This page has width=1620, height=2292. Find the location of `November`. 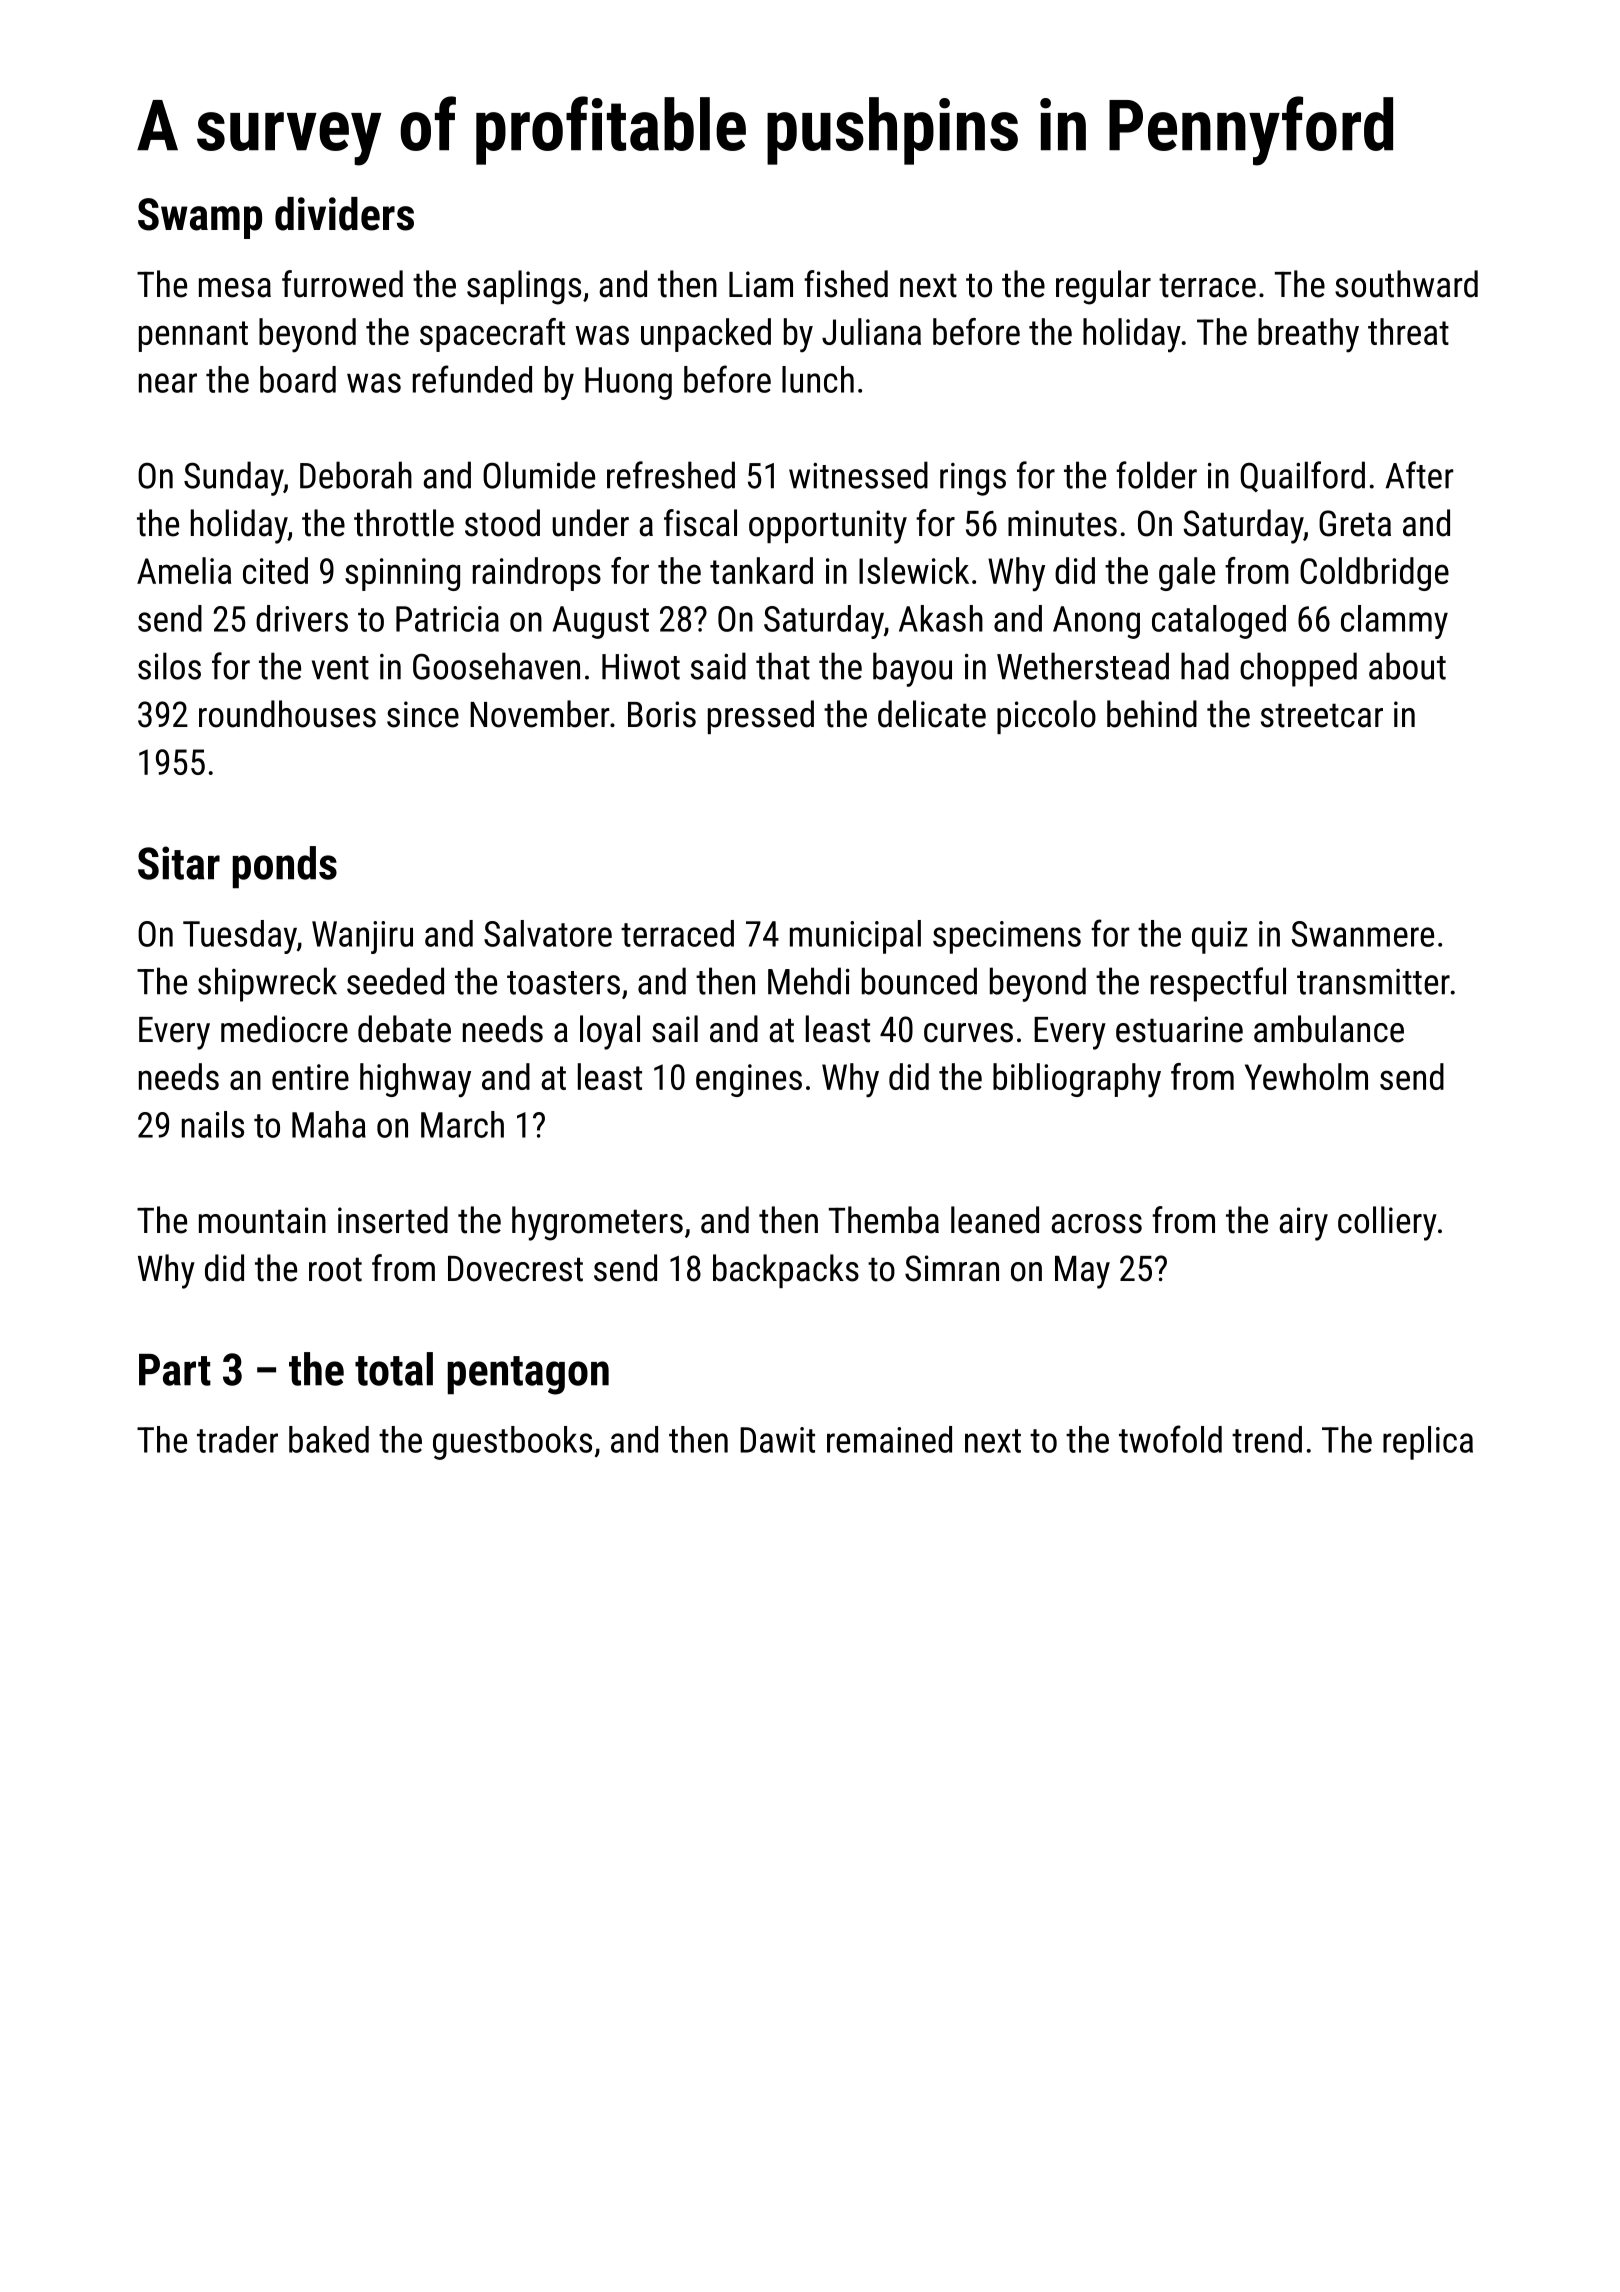

November is located at coordinates (540, 714).
